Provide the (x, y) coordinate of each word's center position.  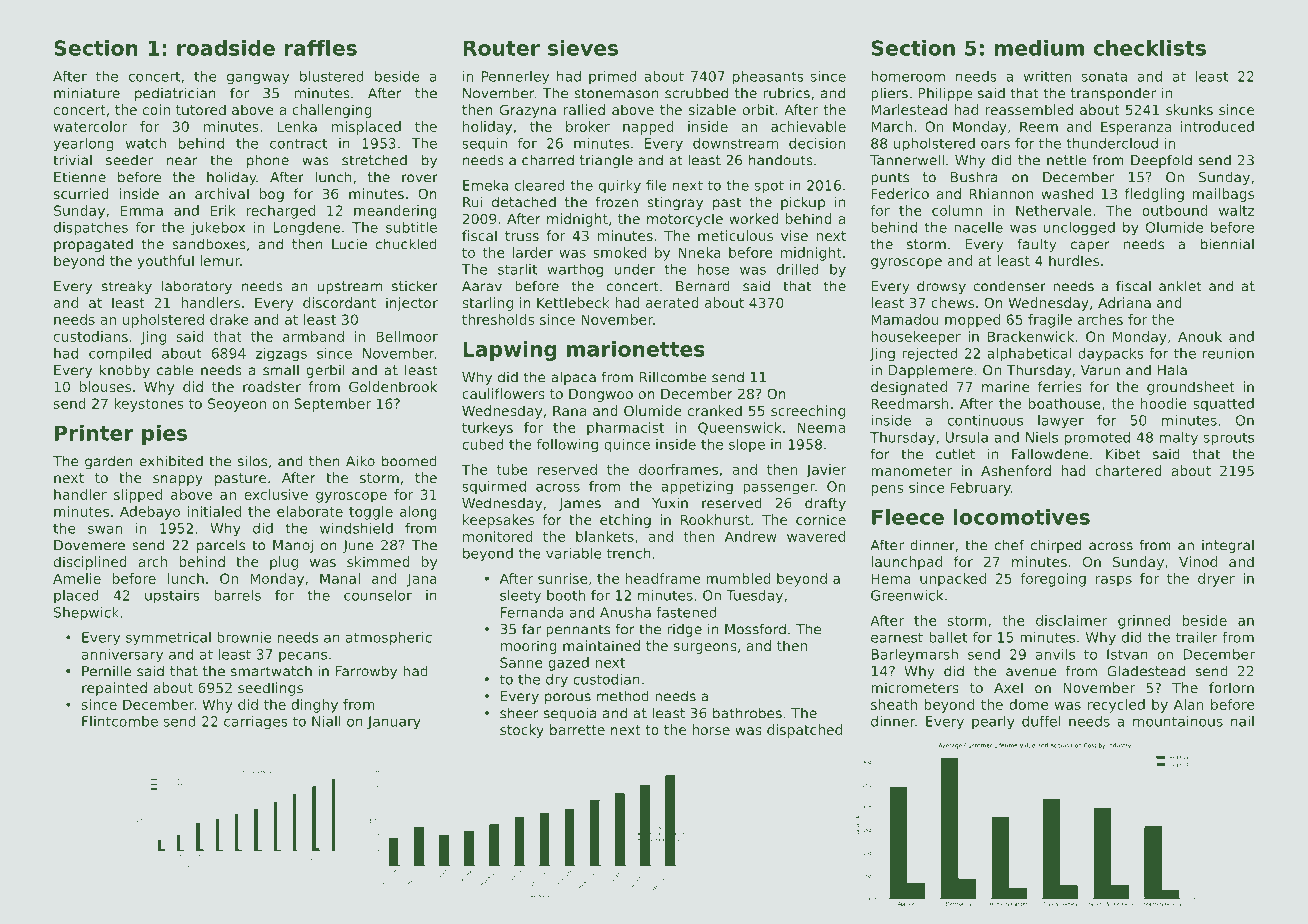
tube (512, 469)
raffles (320, 48)
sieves (583, 48)
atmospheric (389, 639)
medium (1039, 48)
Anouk (1200, 336)
